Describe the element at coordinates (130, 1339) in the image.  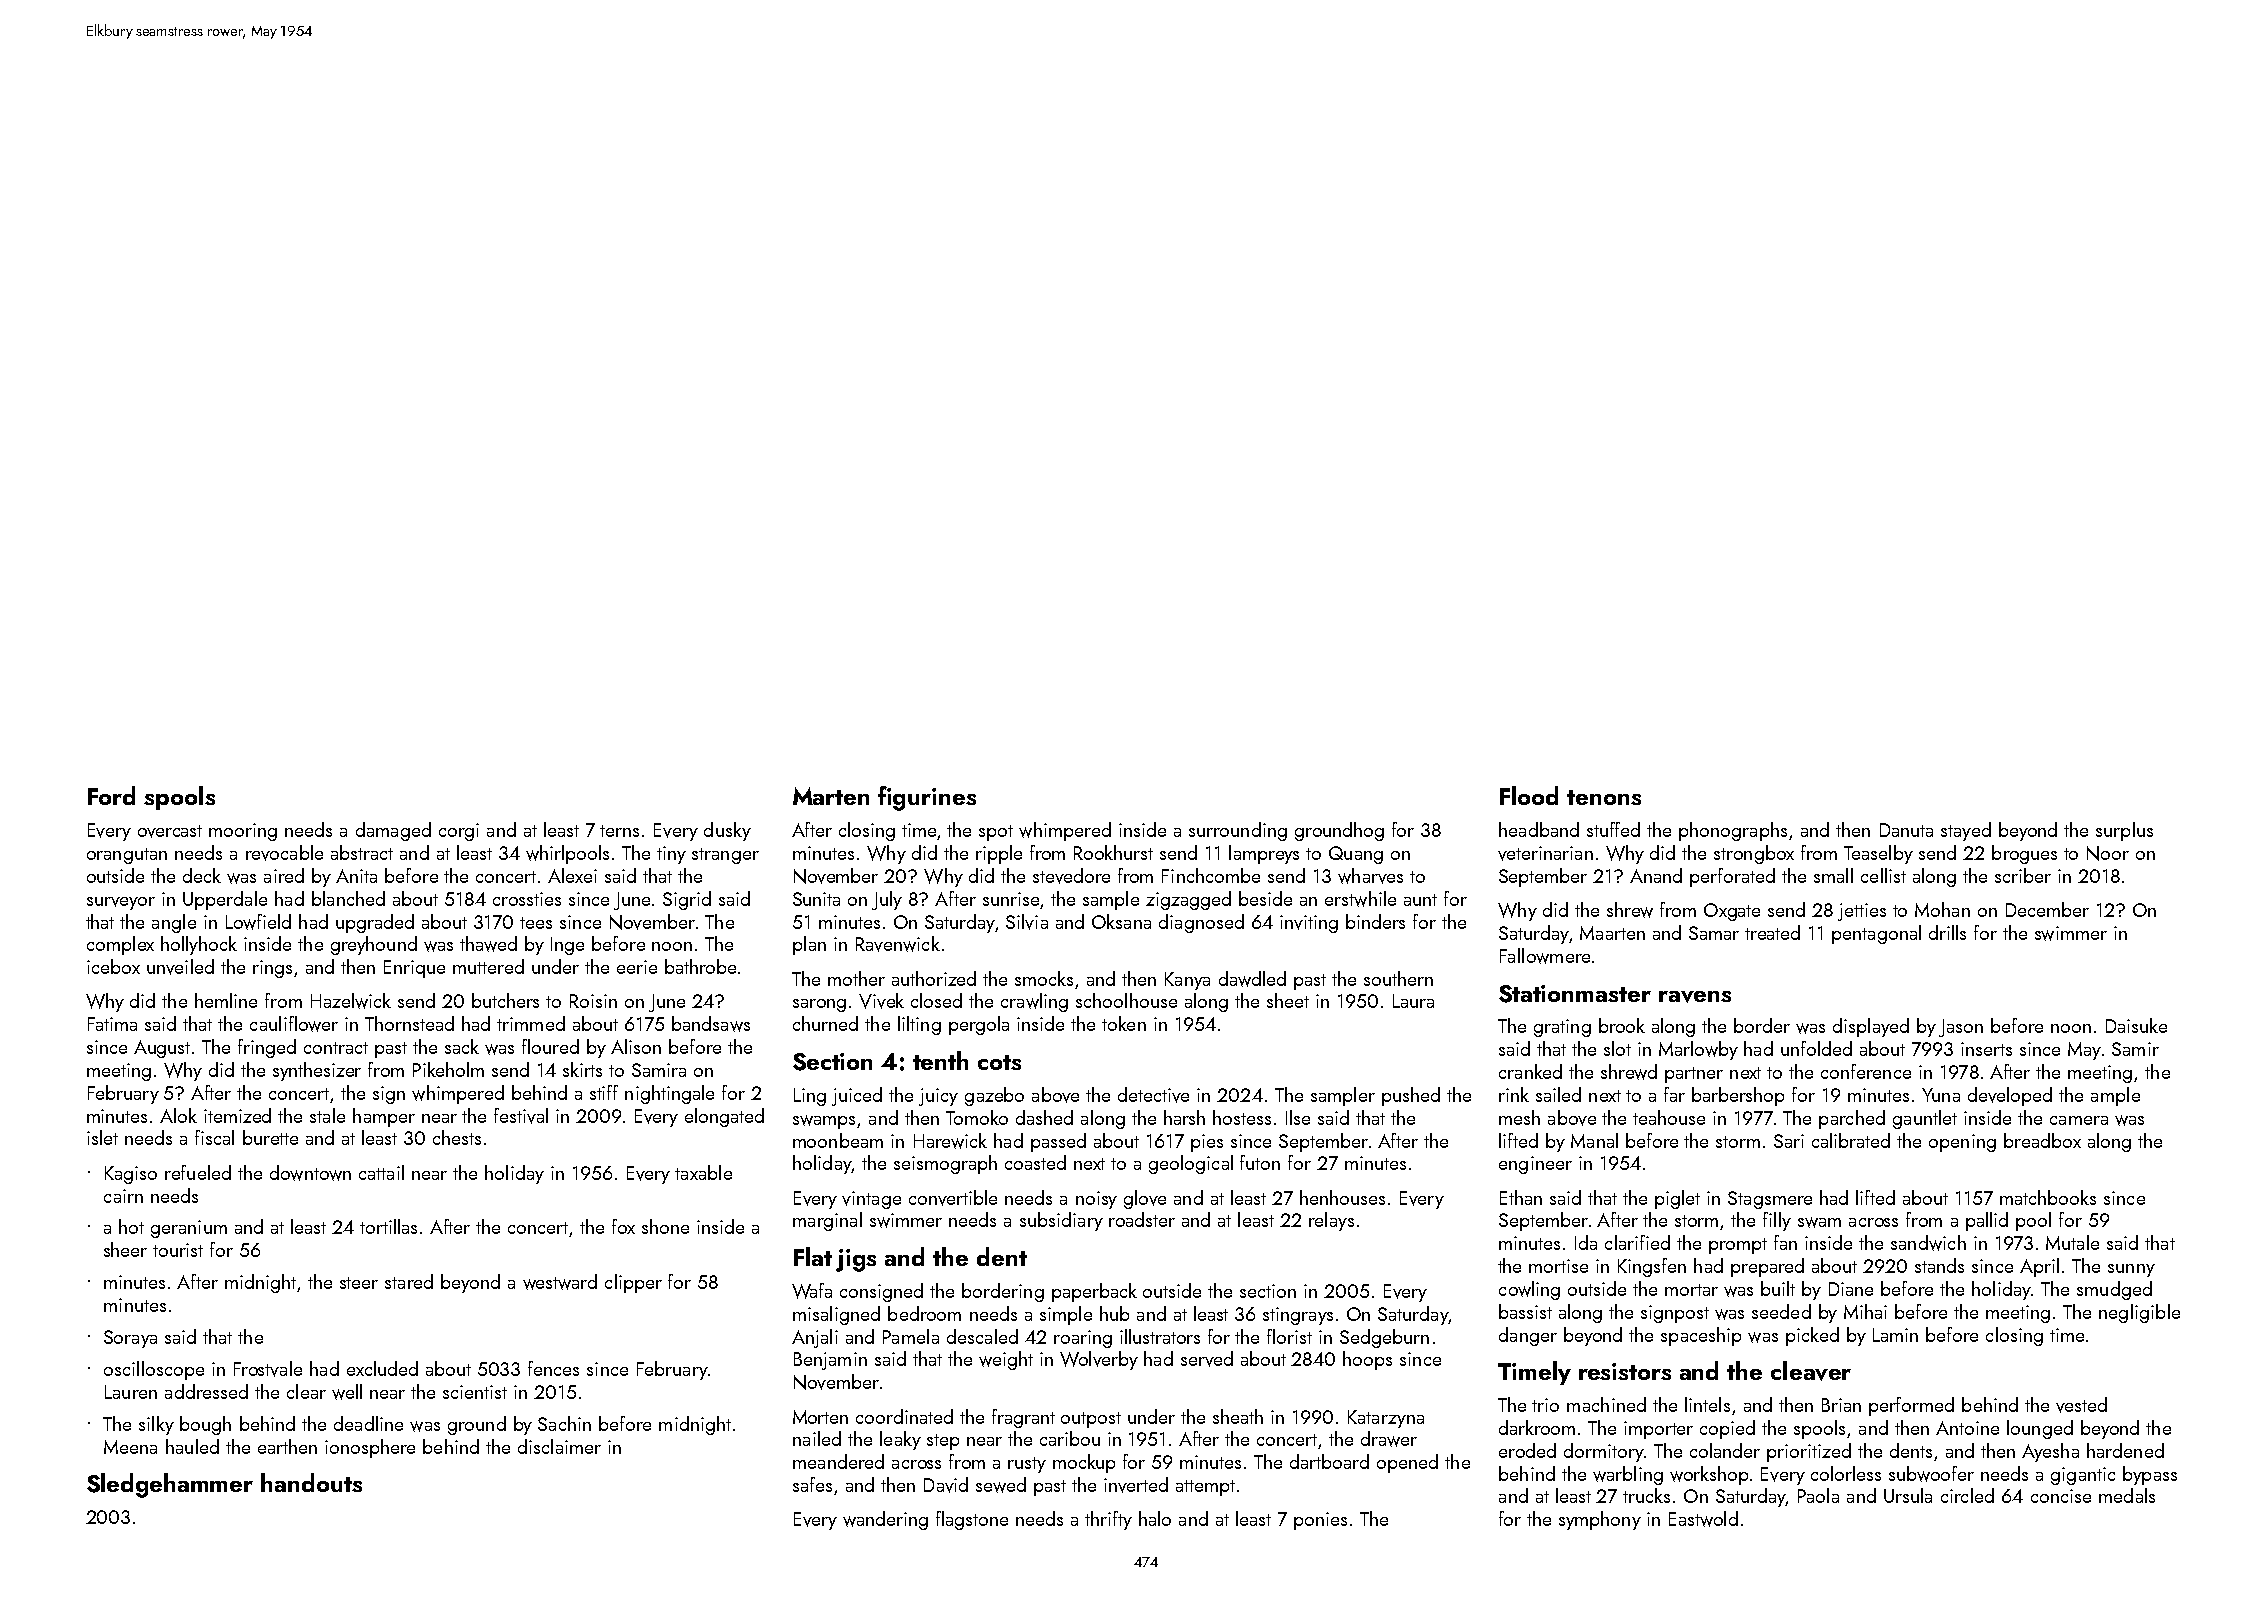
I see `Soraya` at that location.
